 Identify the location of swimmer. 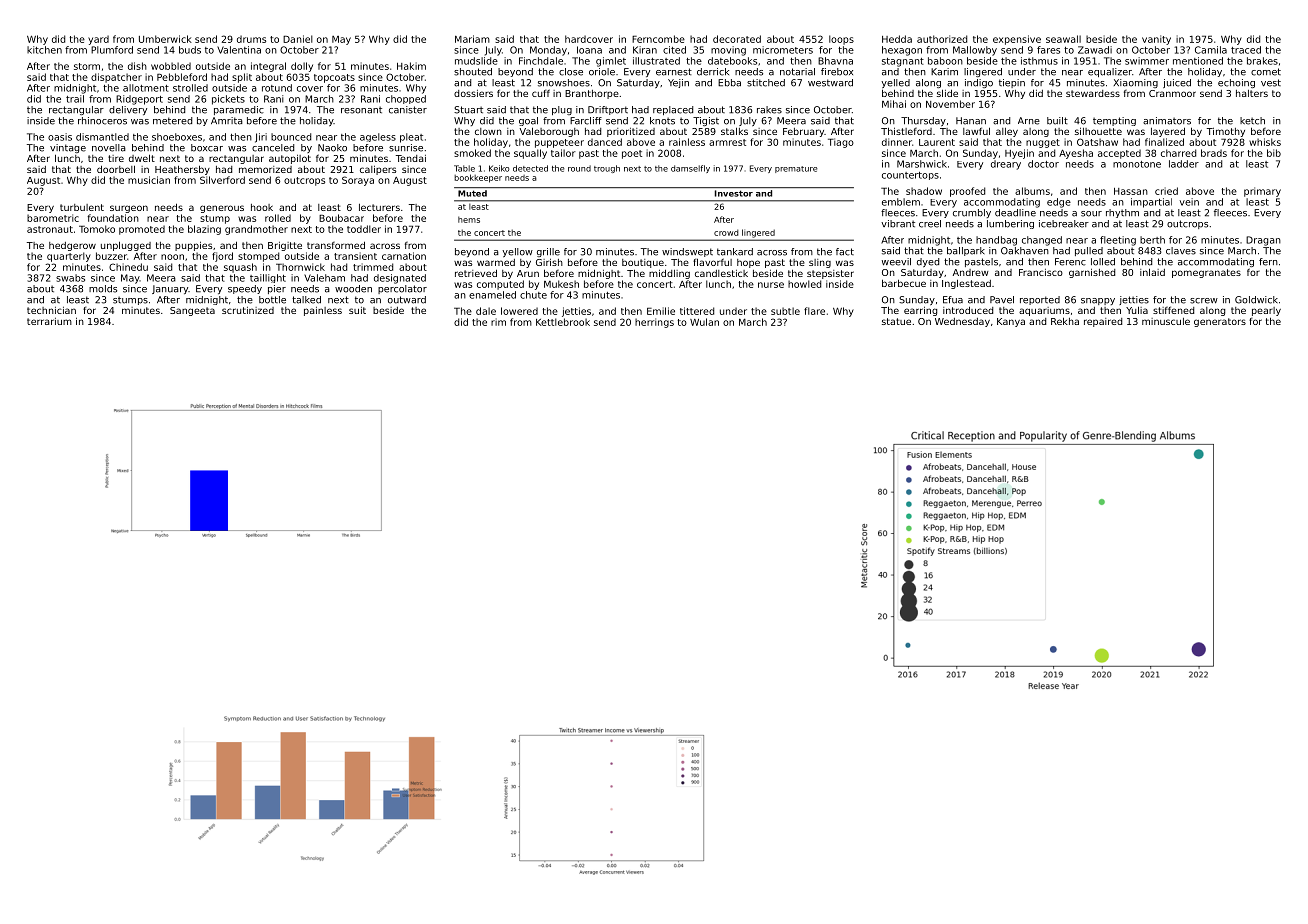
(1147, 61).
